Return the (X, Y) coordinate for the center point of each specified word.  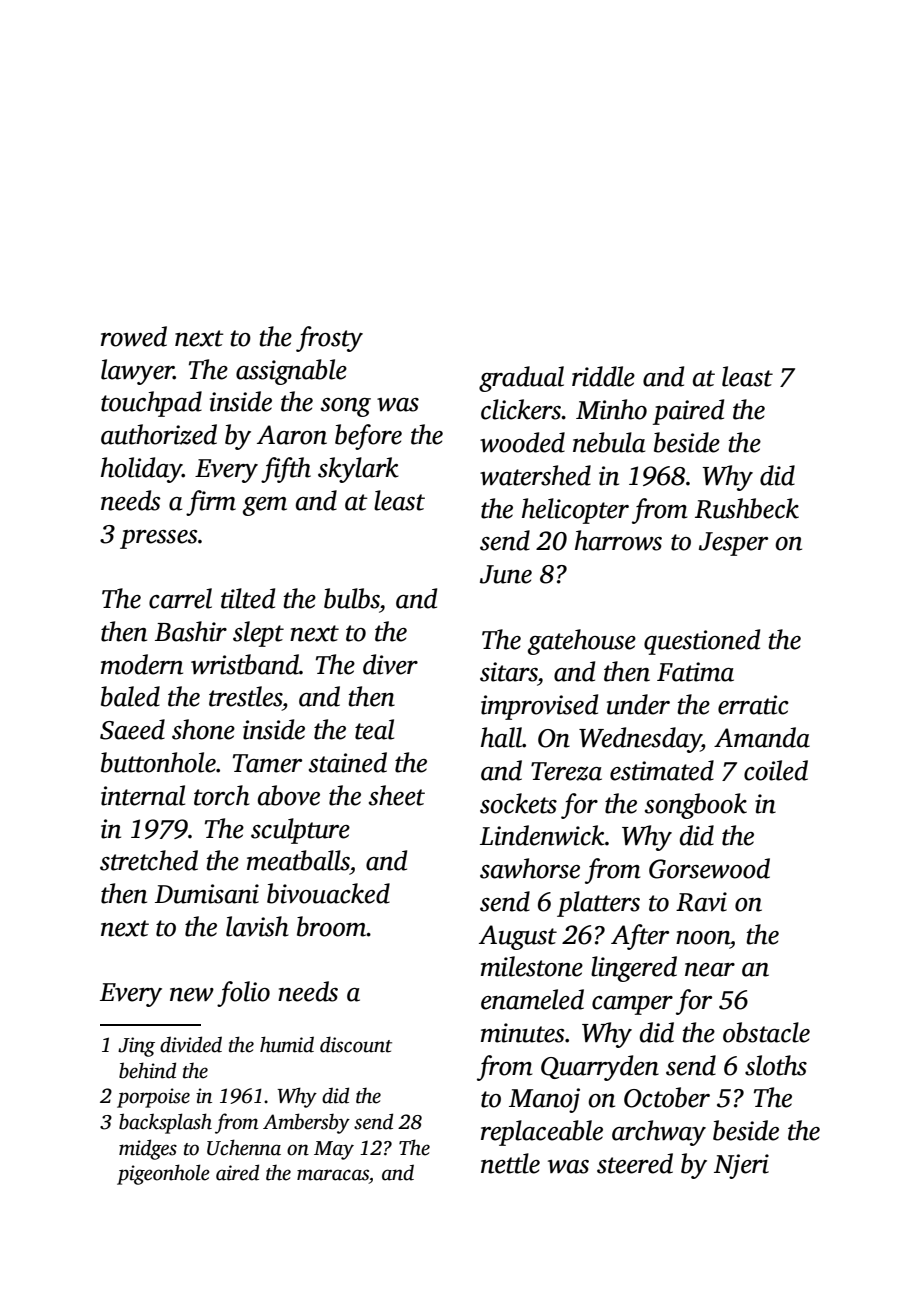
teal (374, 729)
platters (598, 904)
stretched (149, 860)
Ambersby (306, 1123)
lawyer (137, 372)
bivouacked (328, 893)
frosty (329, 339)
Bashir (191, 631)
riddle (603, 376)
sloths (776, 1065)
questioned (702, 642)
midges (148, 1149)
